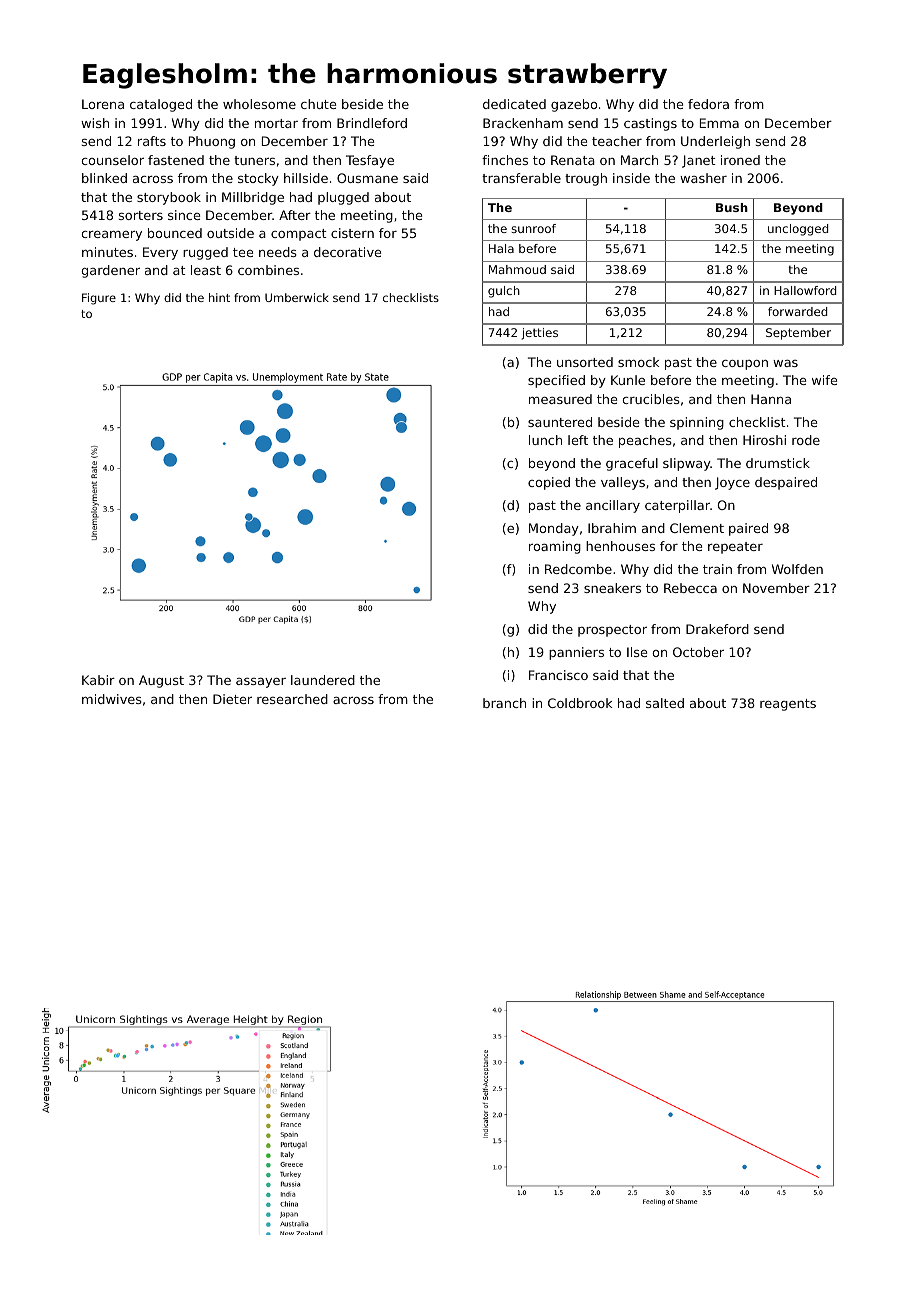 This screenshot has width=924, height=1314. What do you see at coordinates (219, 297) in the screenshot?
I see `hint` at bounding box center [219, 297].
